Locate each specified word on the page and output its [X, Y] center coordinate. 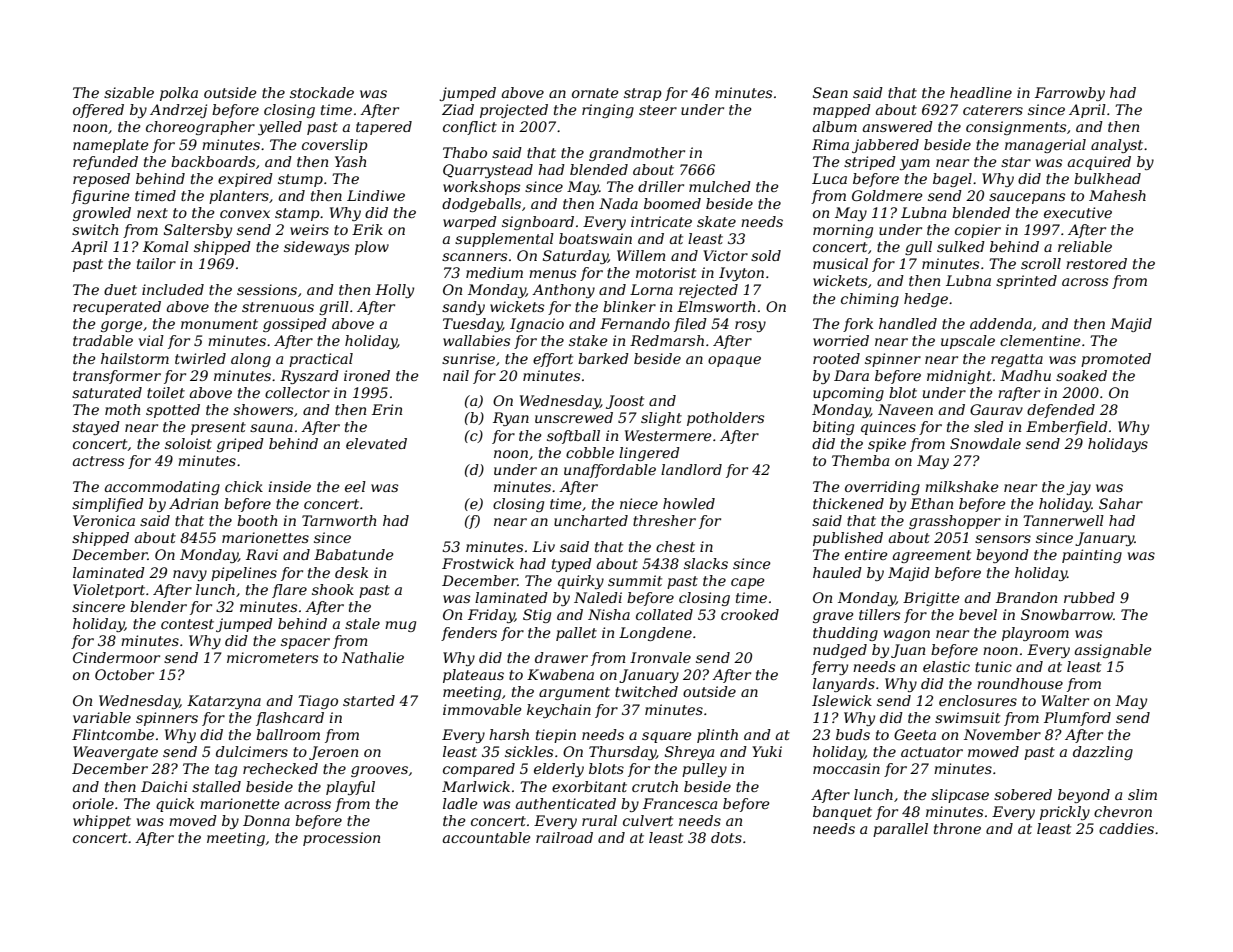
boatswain [595, 238]
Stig [537, 616]
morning [843, 231]
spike [887, 445]
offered [98, 111]
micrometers [272, 657]
